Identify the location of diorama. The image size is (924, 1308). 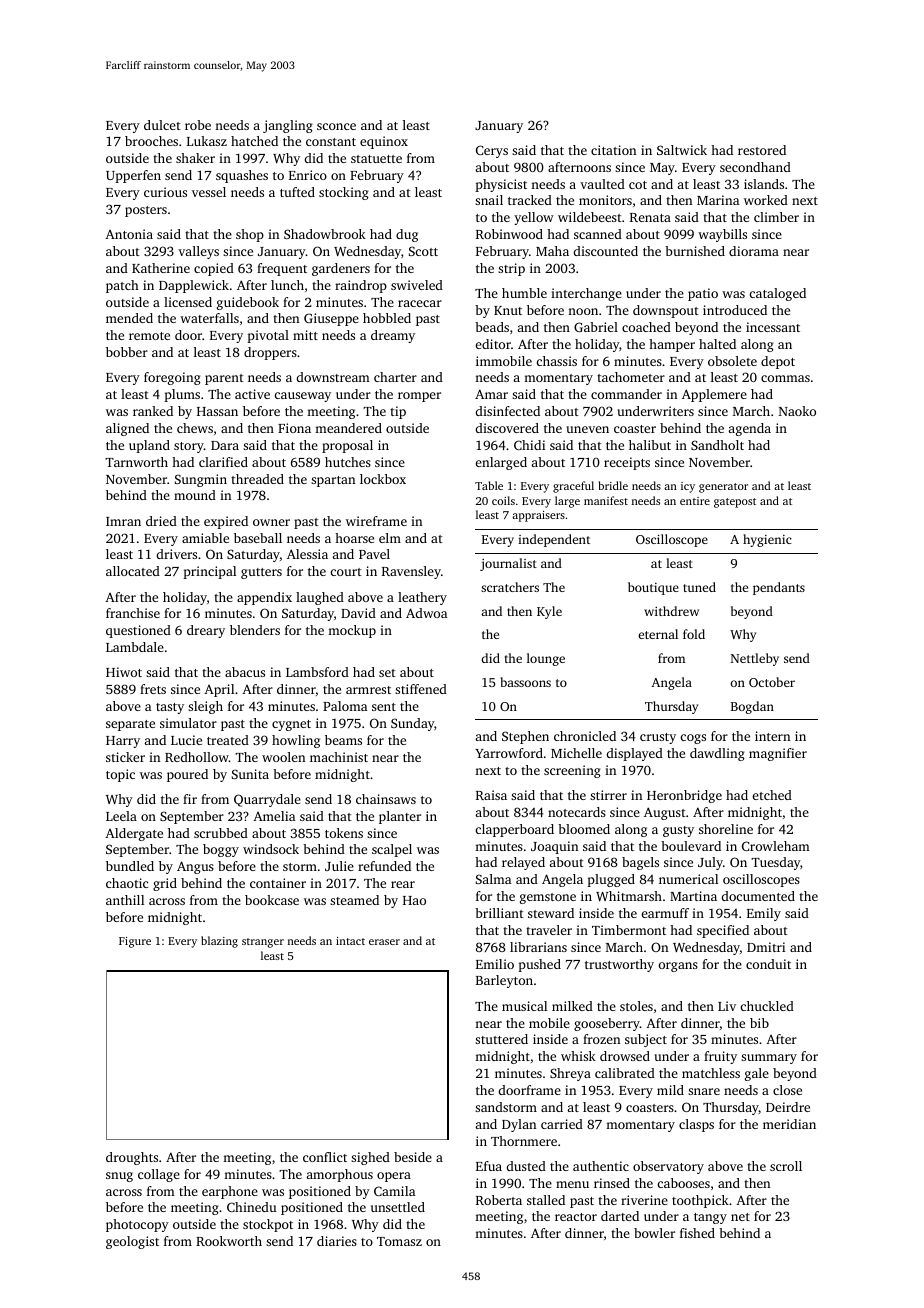
(754, 251).
